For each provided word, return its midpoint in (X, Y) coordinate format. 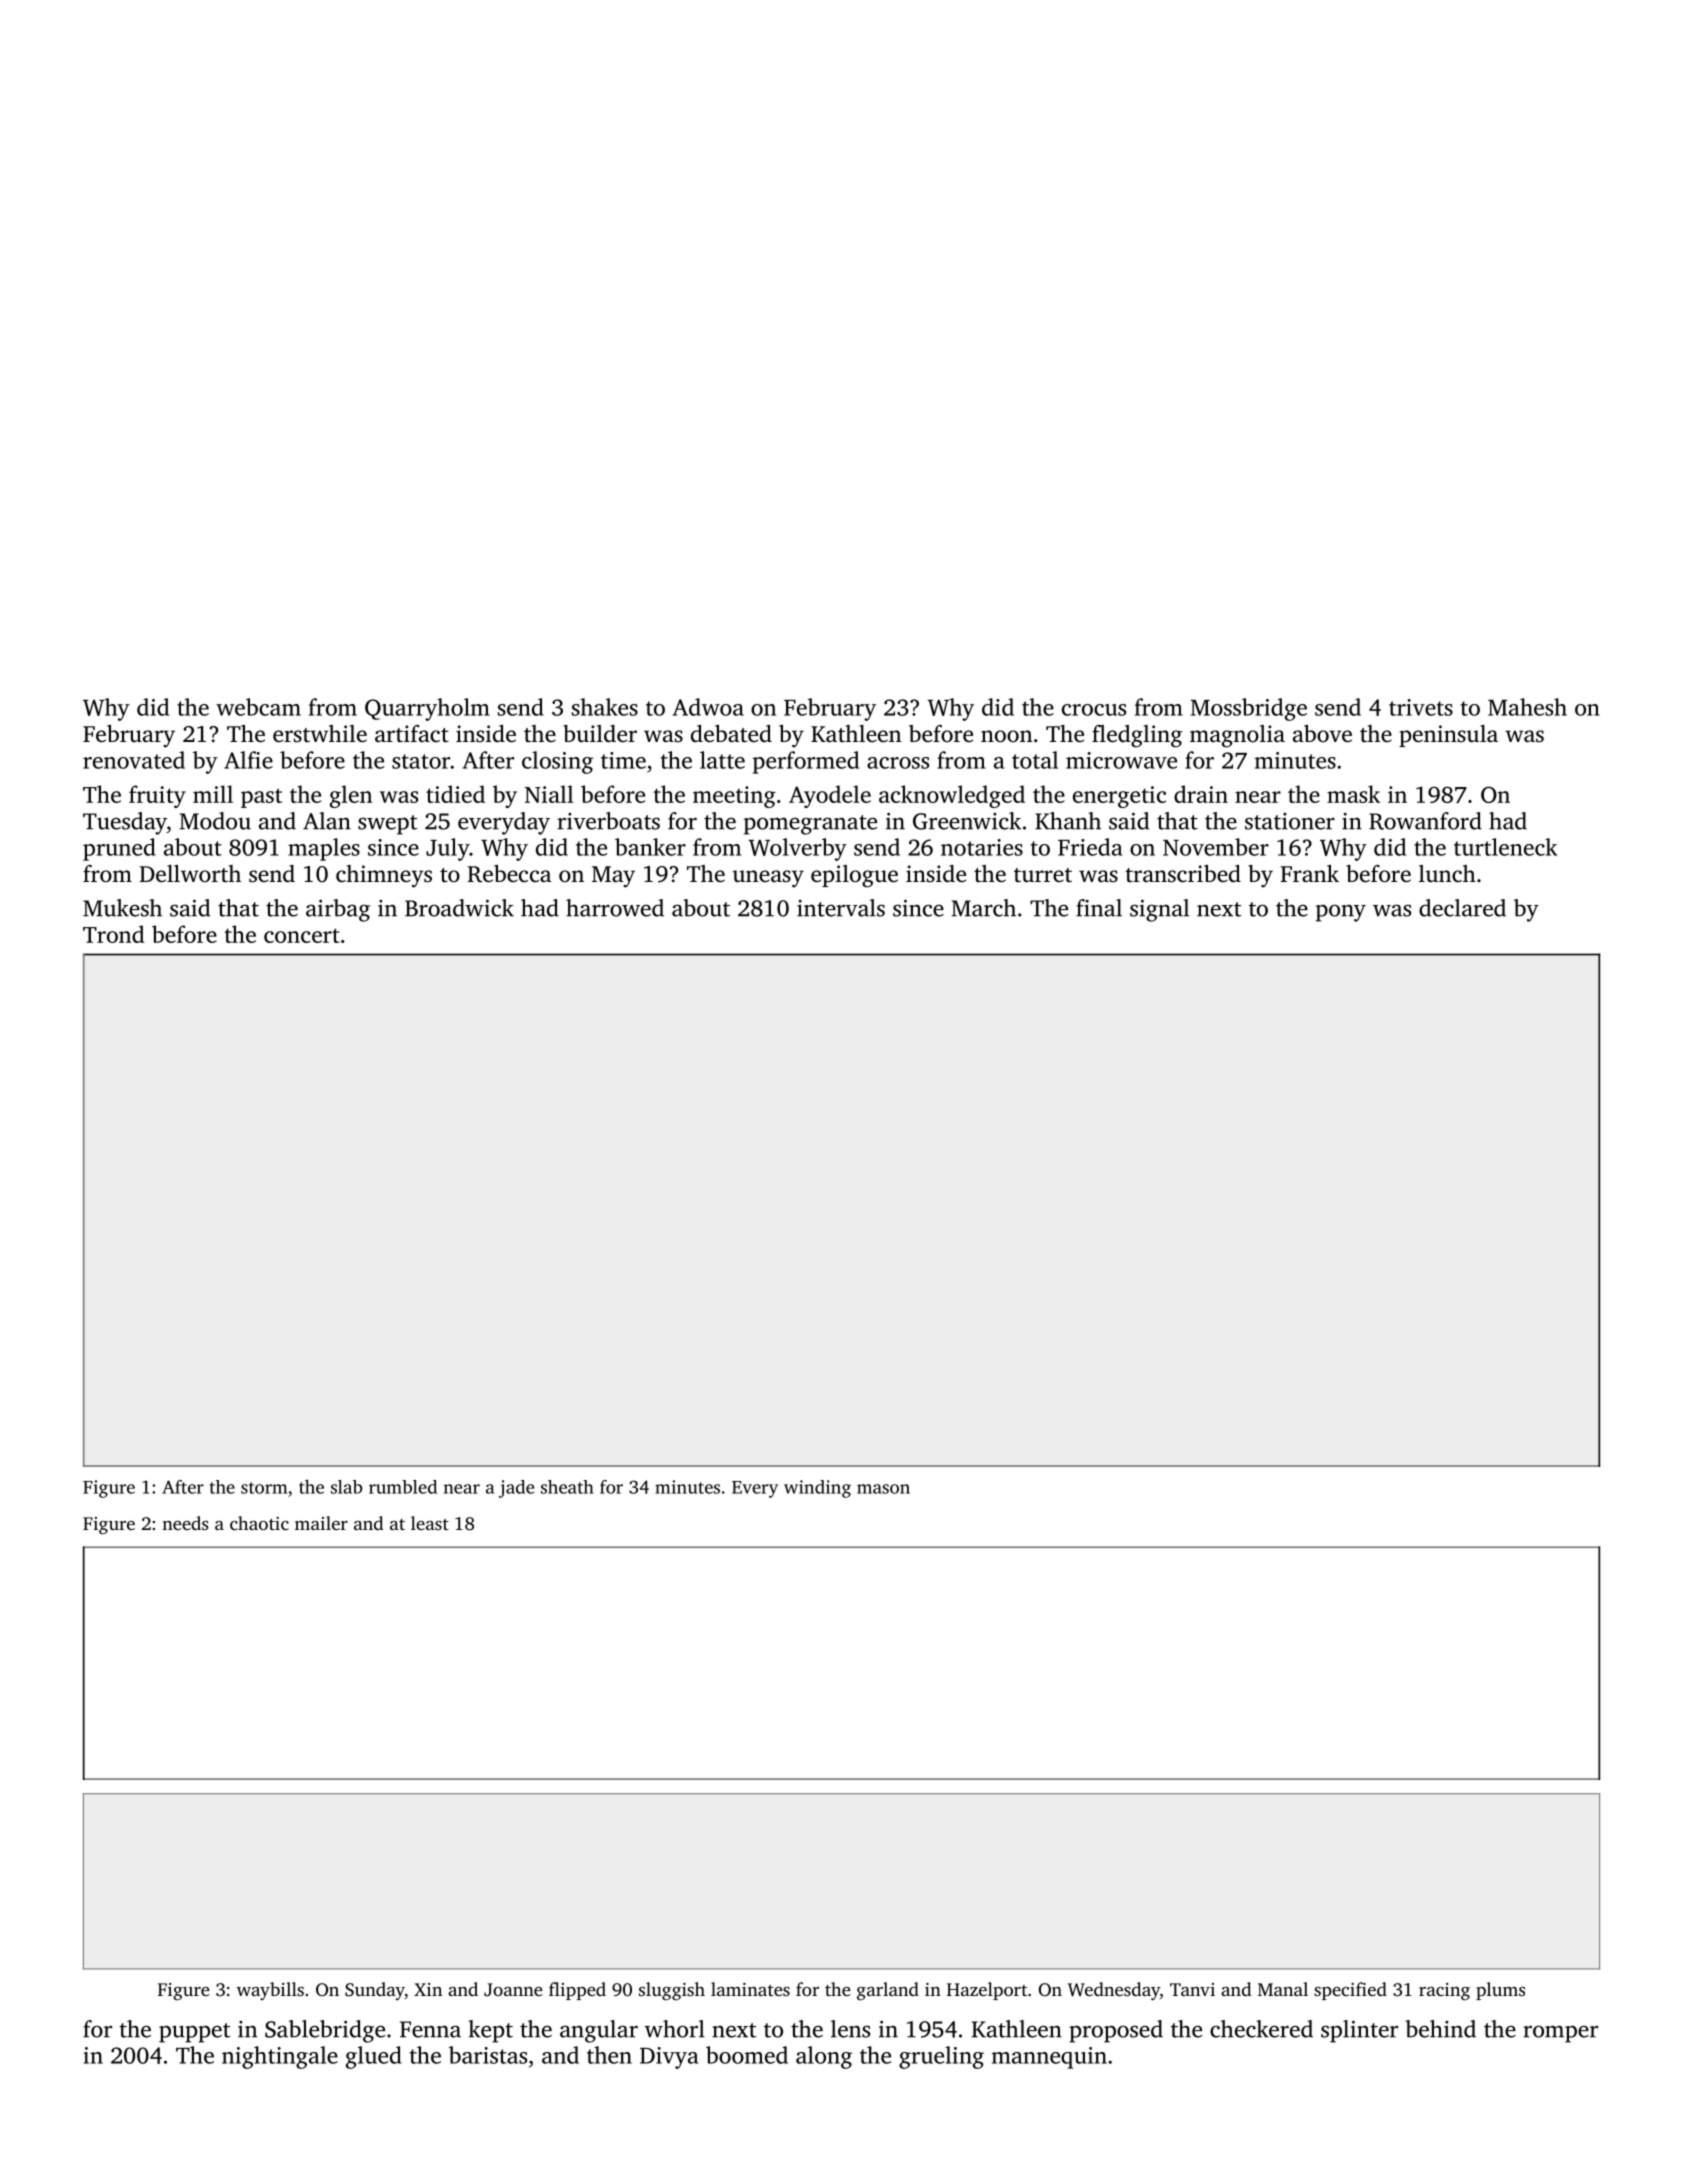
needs (185, 1523)
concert (302, 935)
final (1099, 908)
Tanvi (1192, 1989)
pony (1341, 913)
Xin (428, 1989)
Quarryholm (427, 709)
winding (817, 1489)
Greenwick (967, 821)
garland (888, 1991)
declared (1462, 908)
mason (883, 1489)
